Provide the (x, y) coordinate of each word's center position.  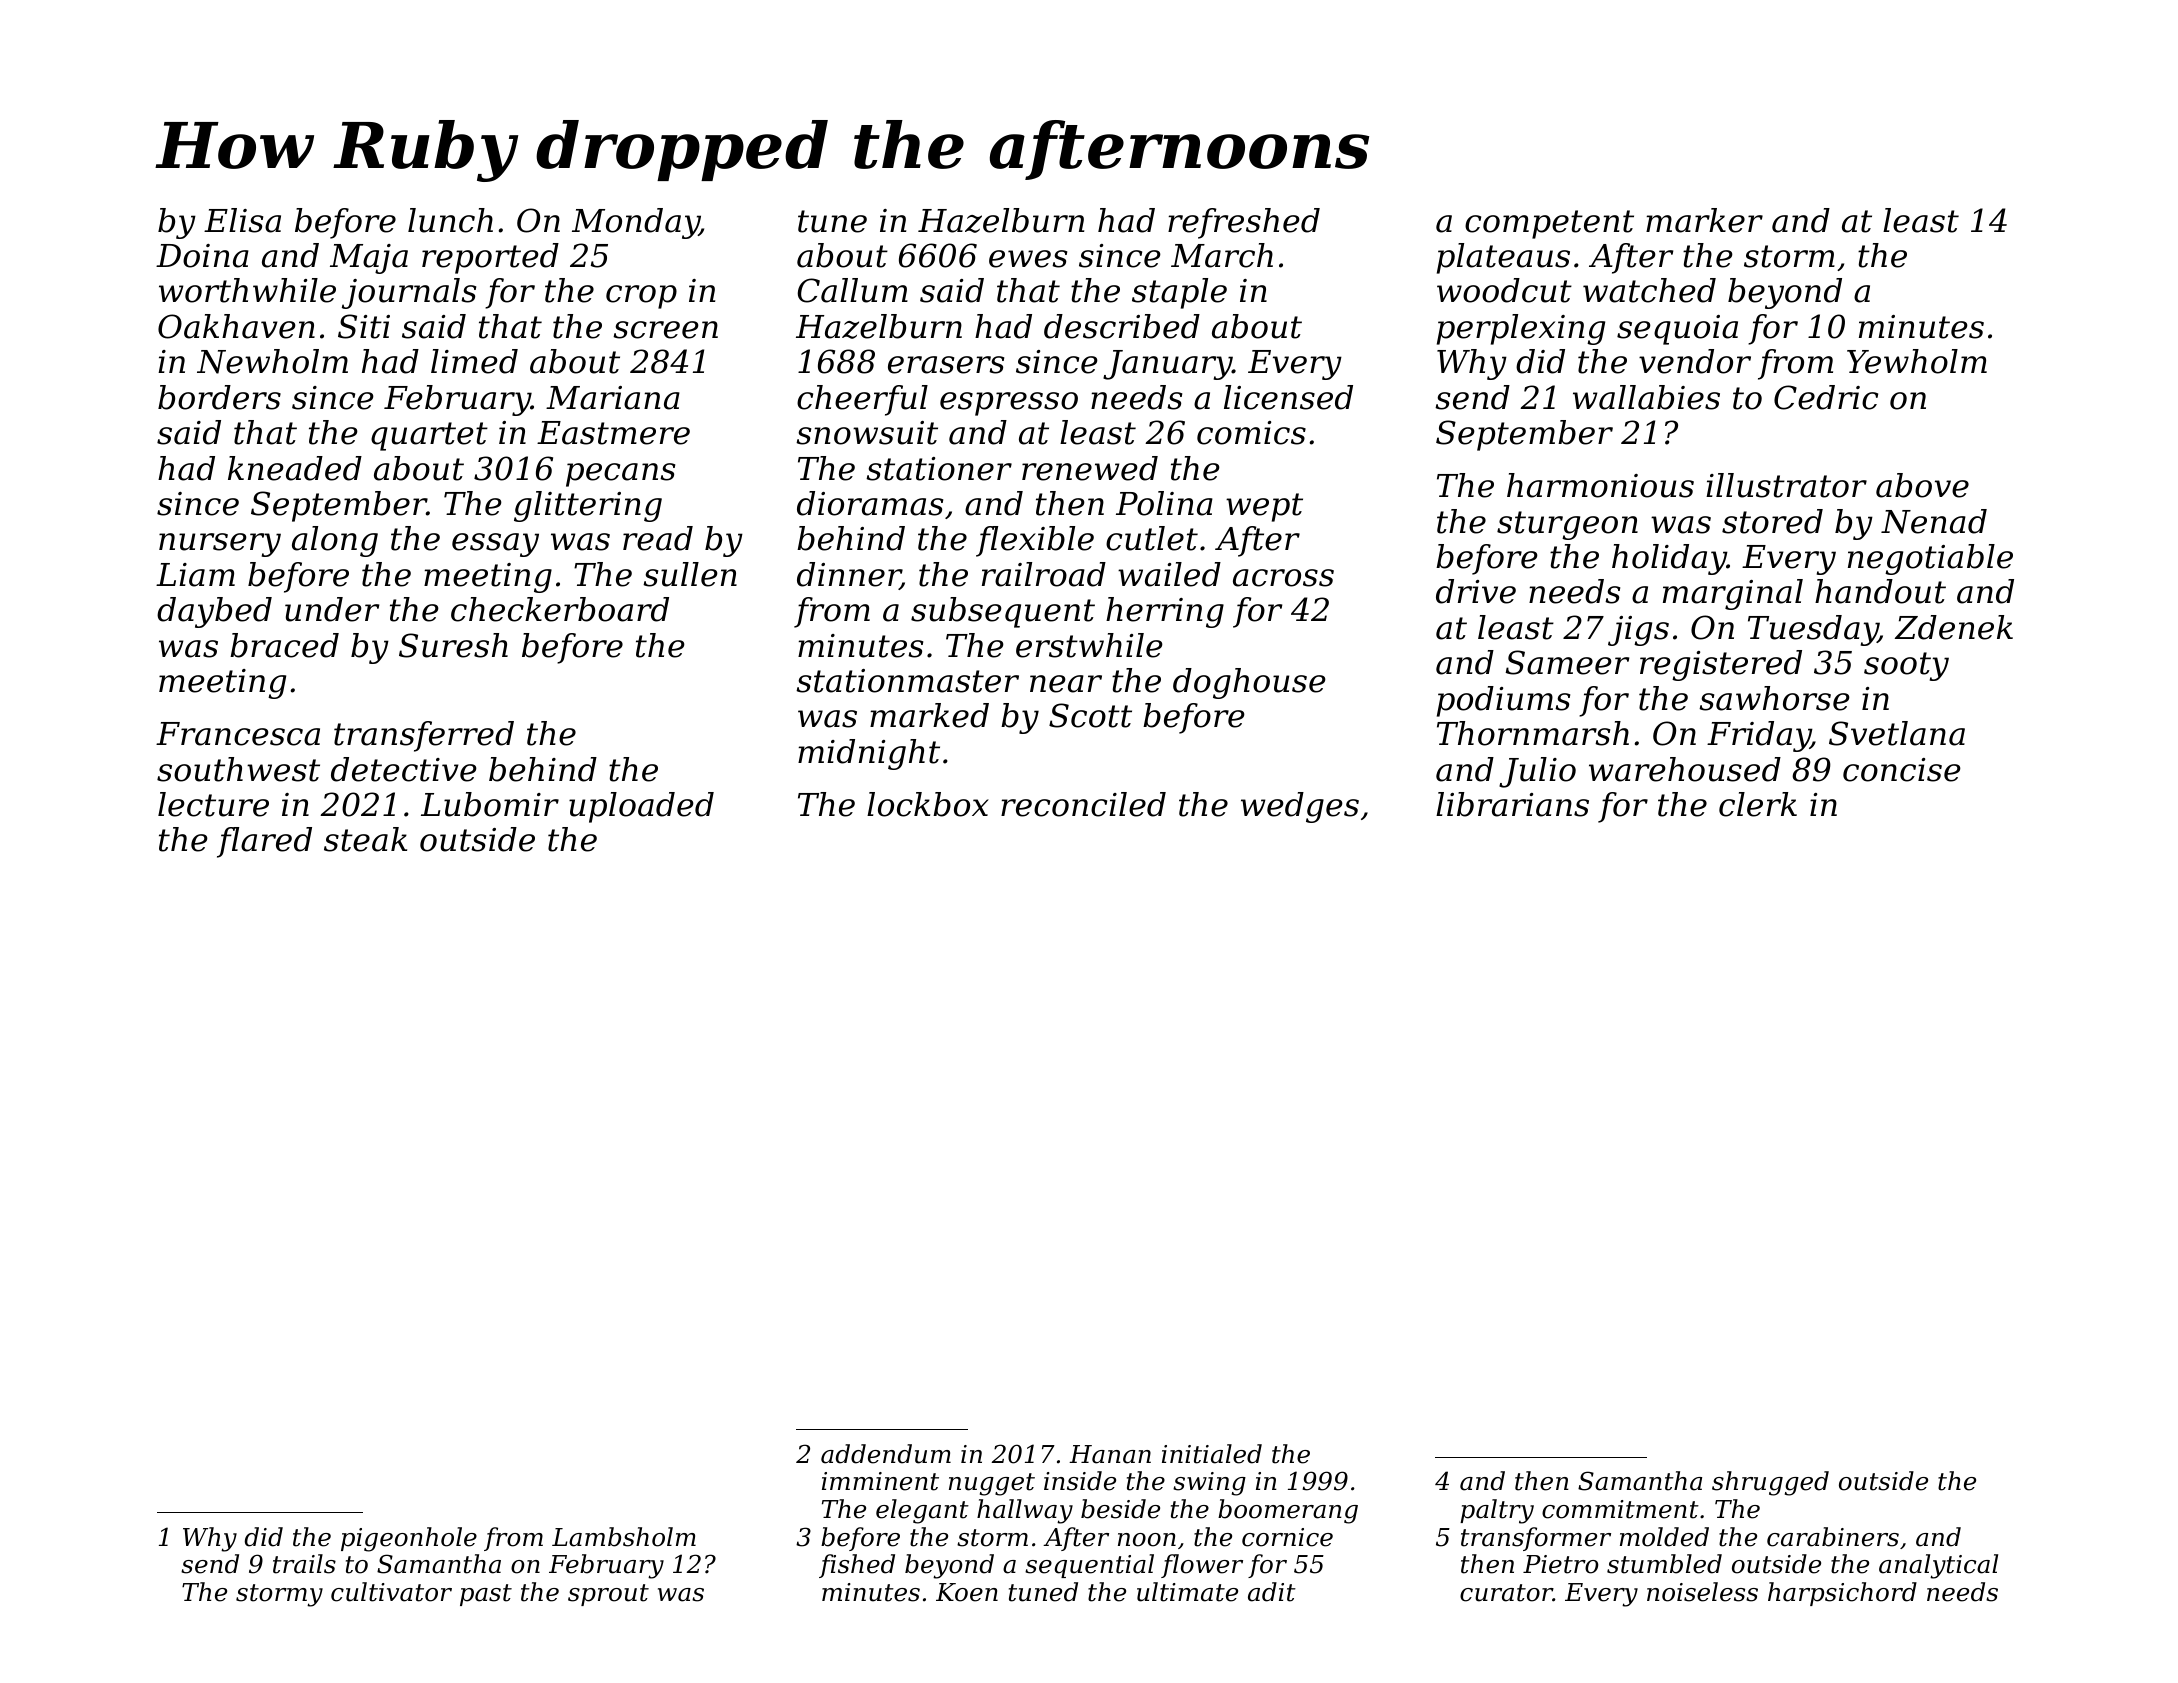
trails (304, 1564)
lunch (450, 220)
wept (1264, 507)
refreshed (1244, 223)
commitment (1620, 1509)
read (658, 538)
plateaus (1503, 258)
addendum (886, 1454)
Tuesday (1813, 630)
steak (365, 839)
